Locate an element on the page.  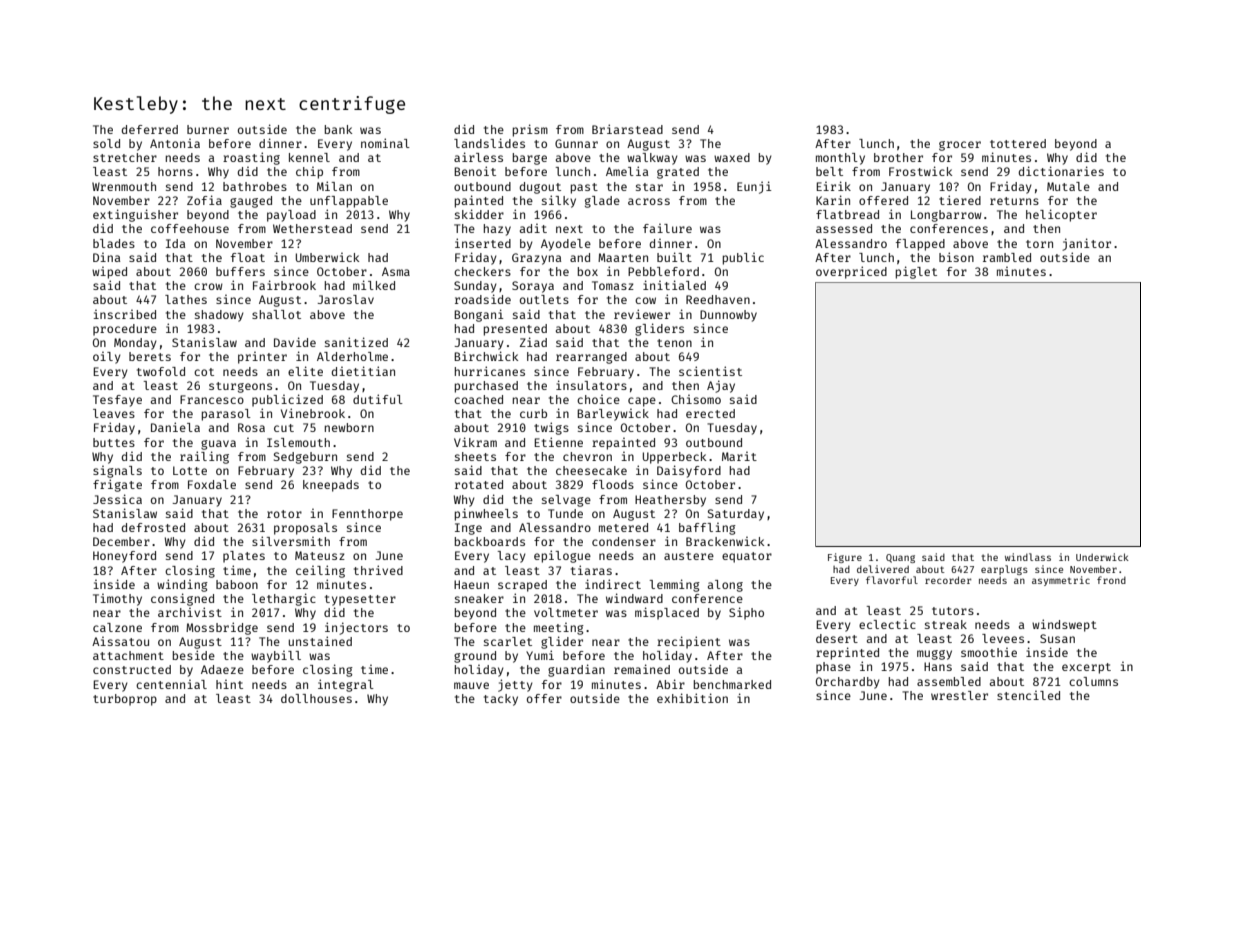
extinguisher is located at coordinates (135, 215).
